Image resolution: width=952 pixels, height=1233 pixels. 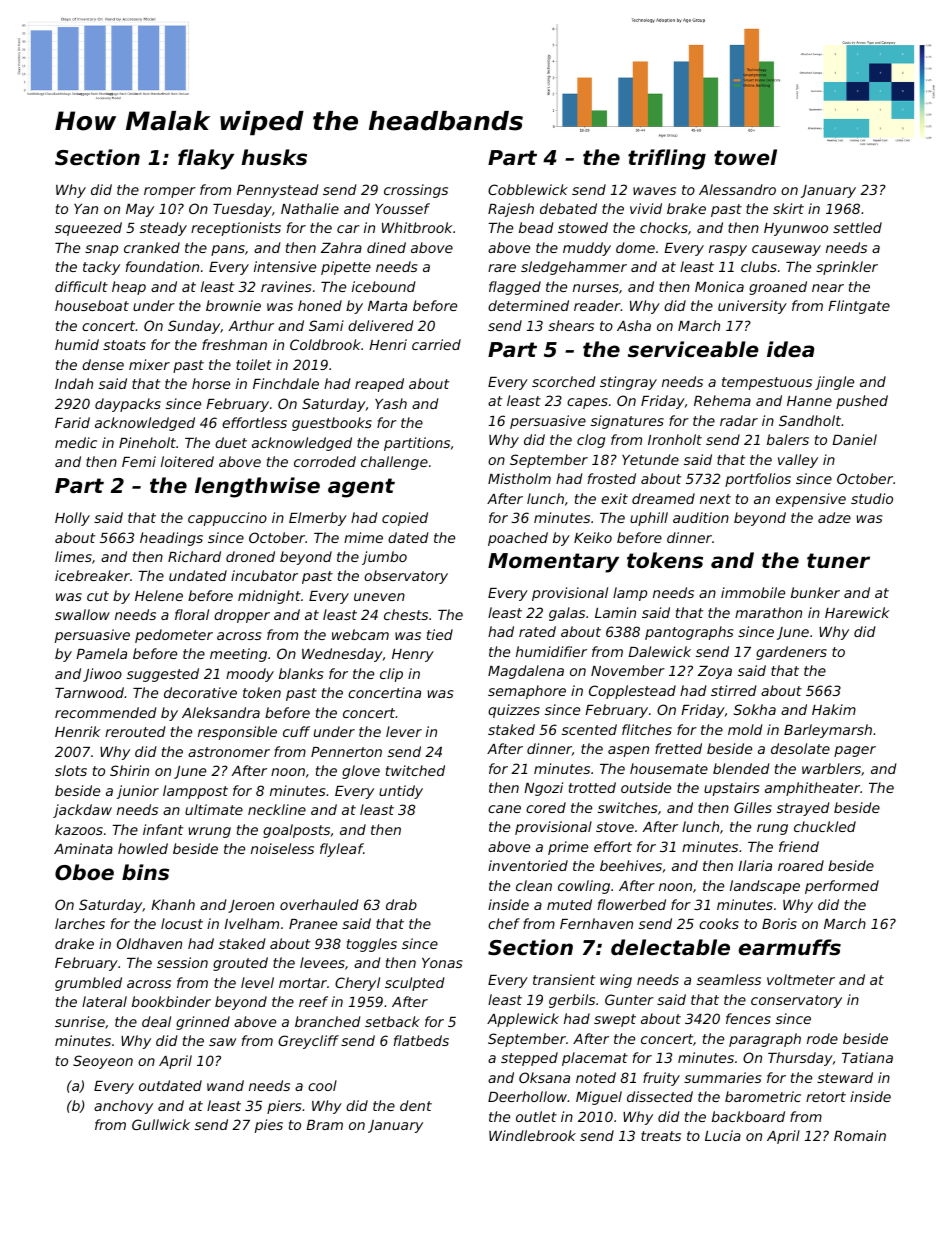 What do you see at coordinates (361, 488) in the screenshot?
I see `agent` at bounding box center [361, 488].
